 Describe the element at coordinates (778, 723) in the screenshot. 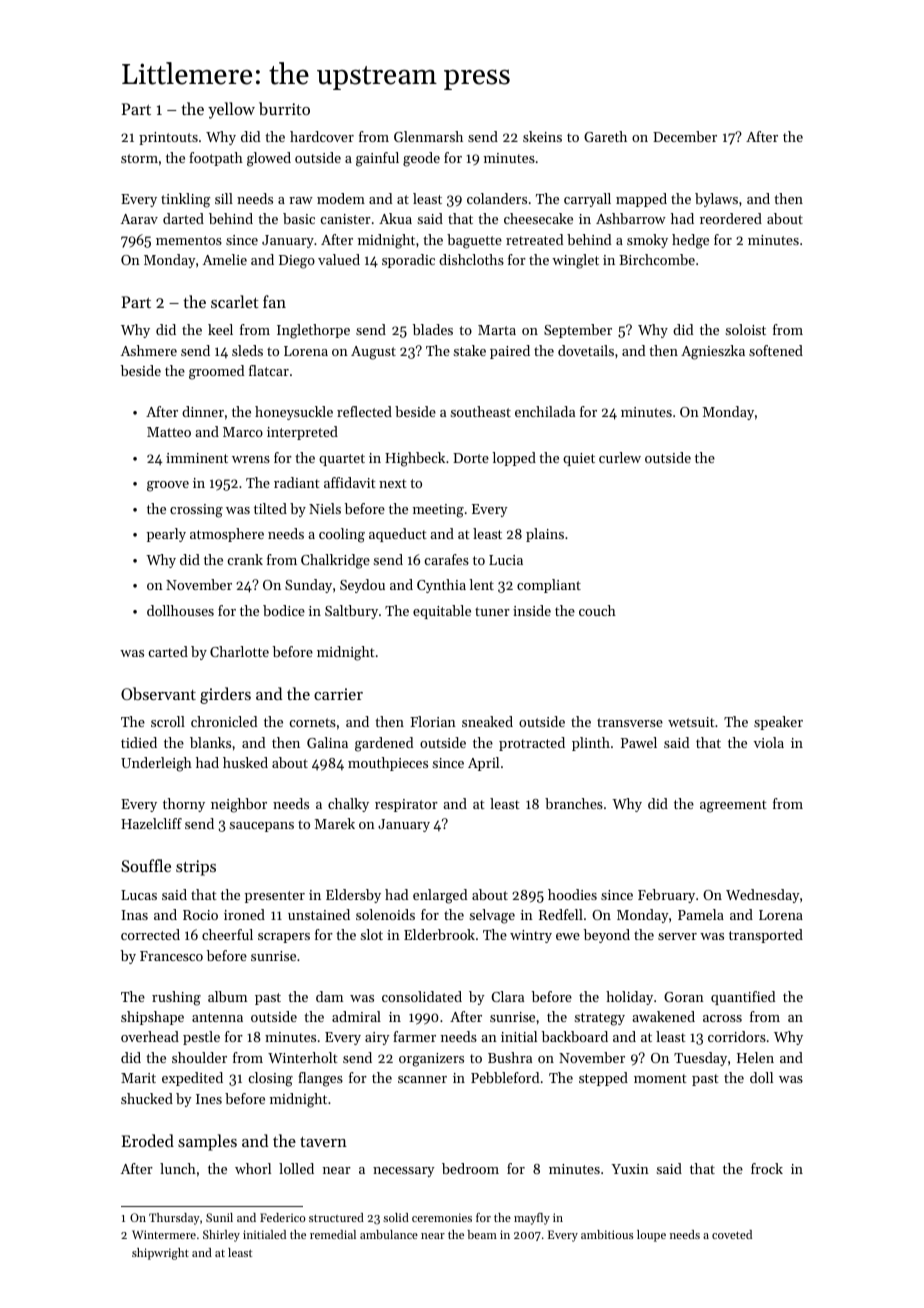

I see `speaker` at that location.
